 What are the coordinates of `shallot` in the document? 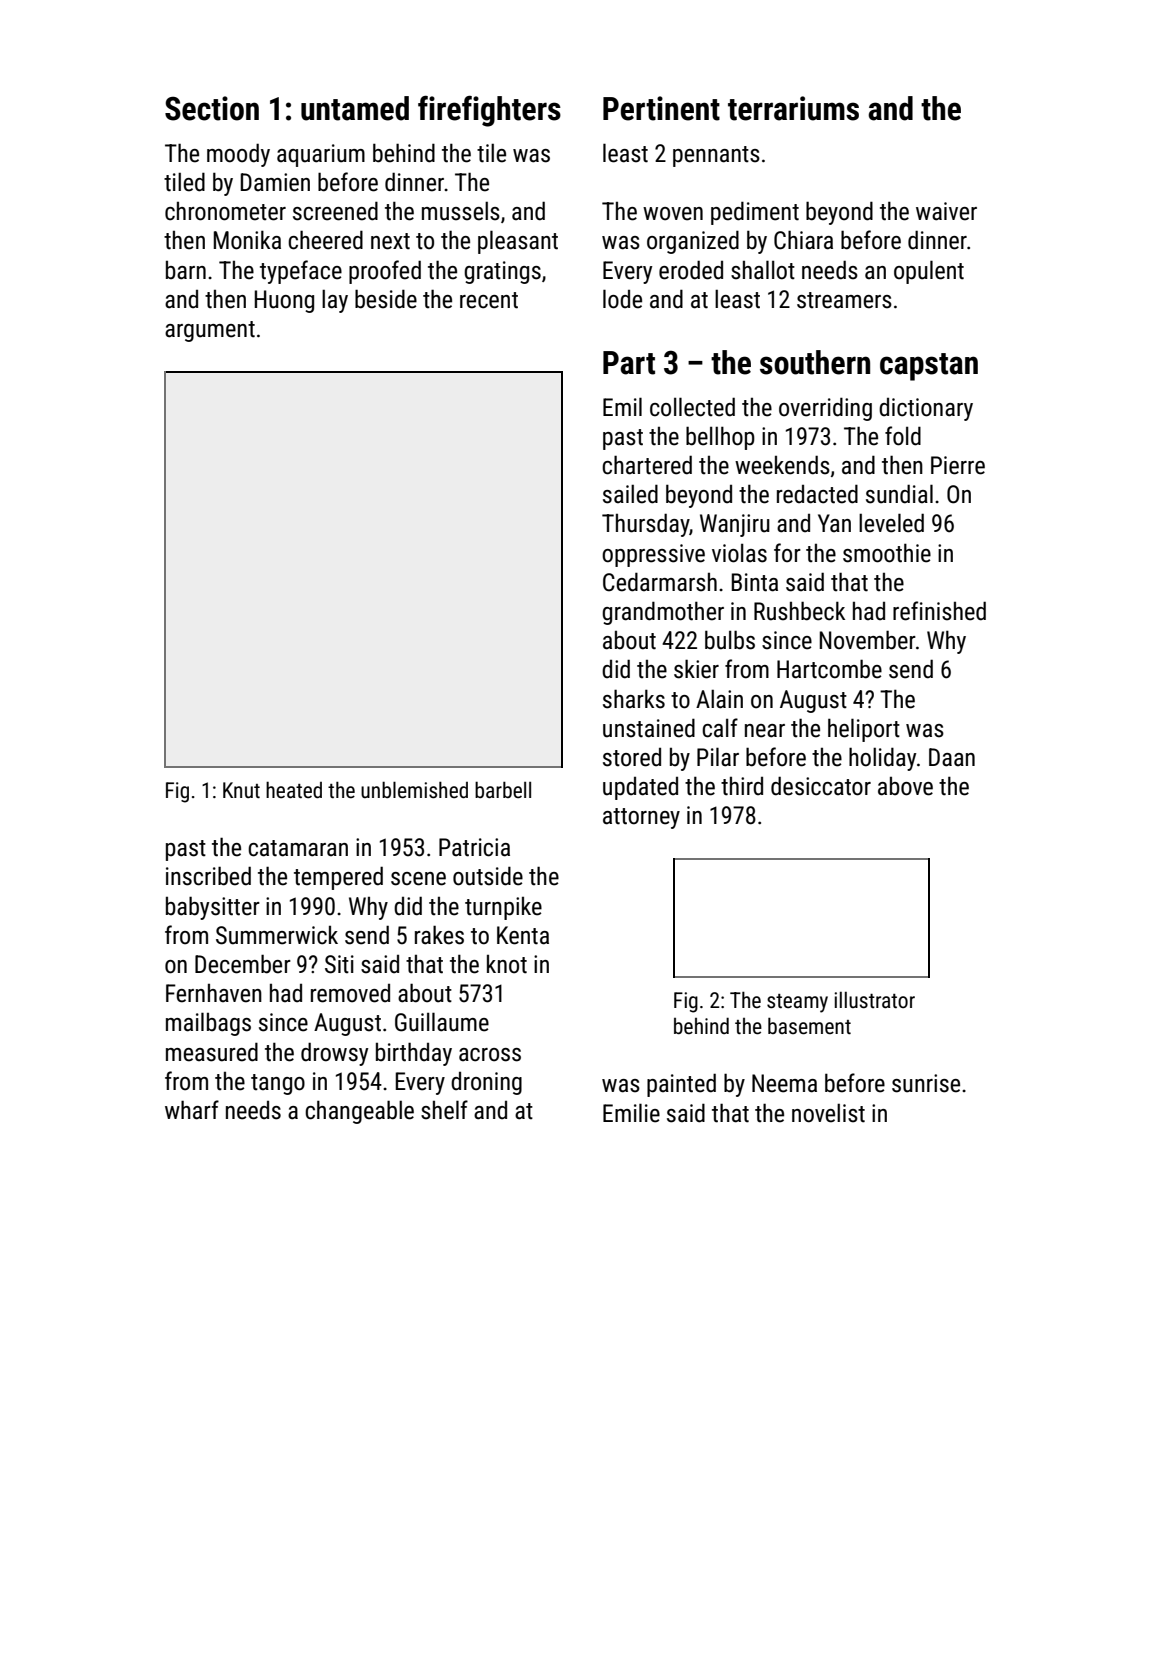 It's located at (763, 270).
